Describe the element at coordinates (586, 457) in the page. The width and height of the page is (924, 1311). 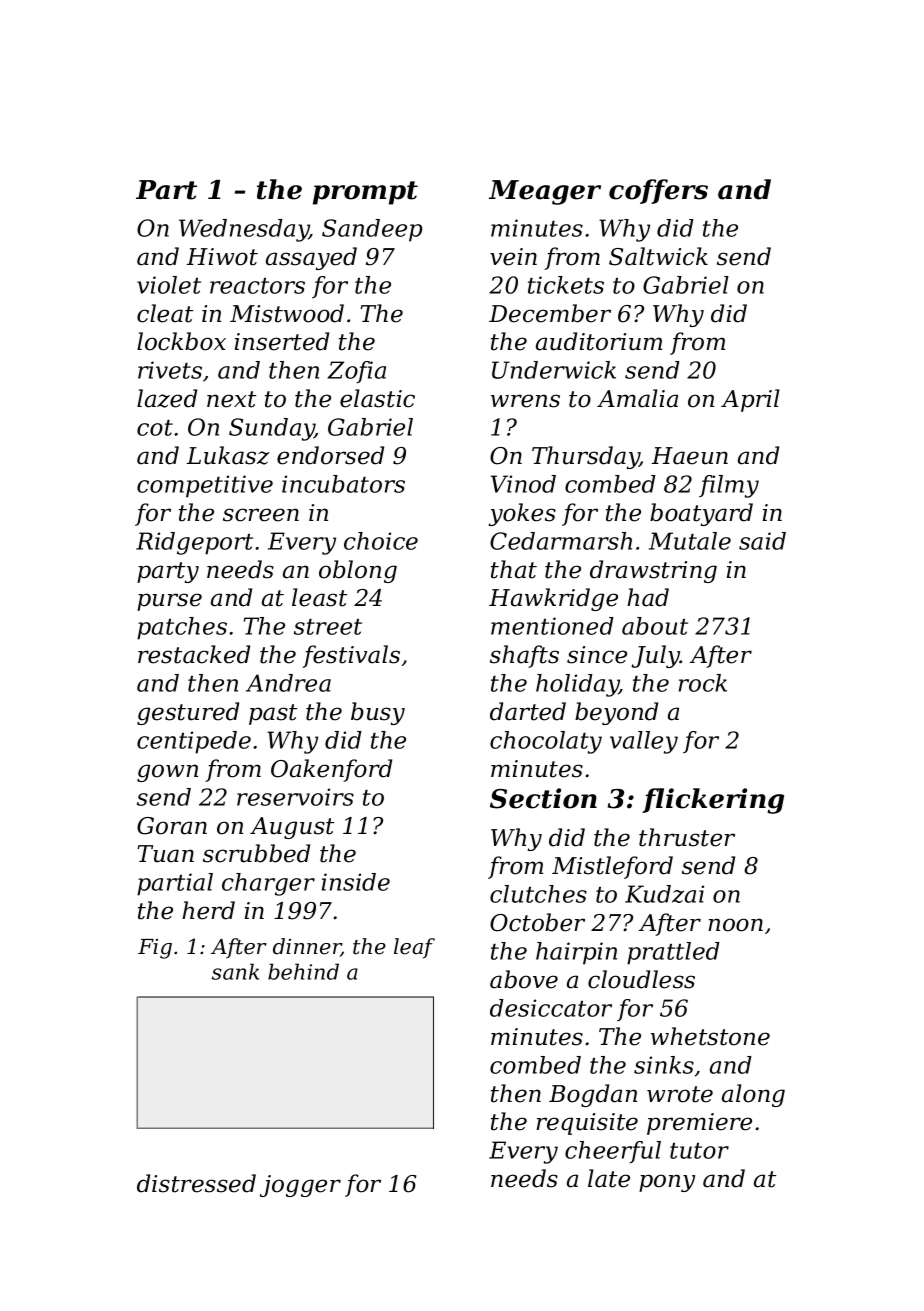
I see `Thursday` at that location.
